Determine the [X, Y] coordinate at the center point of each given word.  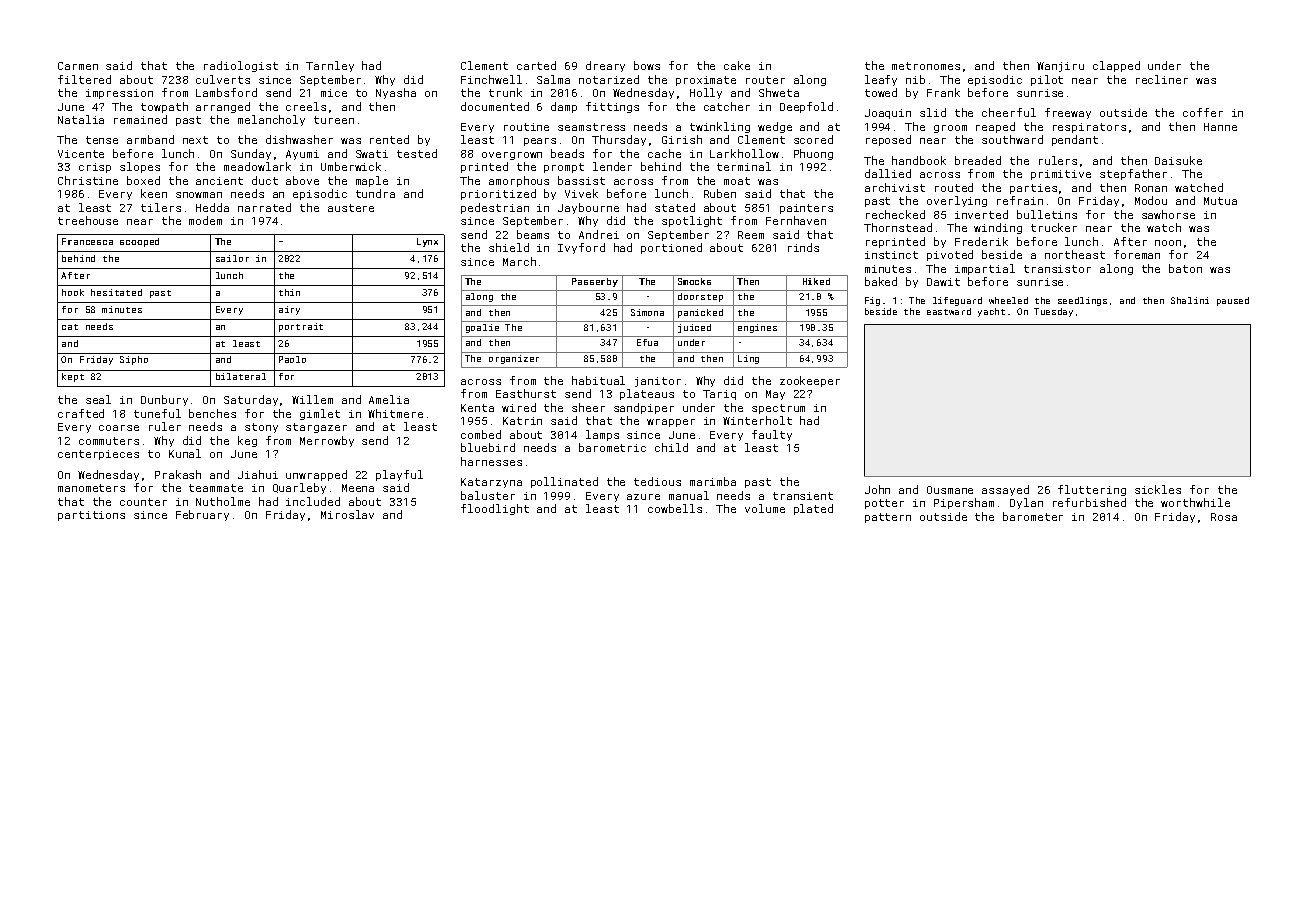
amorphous [519, 181]
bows [647, 65]
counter [143, 502]
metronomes [926, 66]
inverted [981, 214]
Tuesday [1053, 312]
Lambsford [226, 92]
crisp [95, 168]
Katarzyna [491, 483]
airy [289, 310]
